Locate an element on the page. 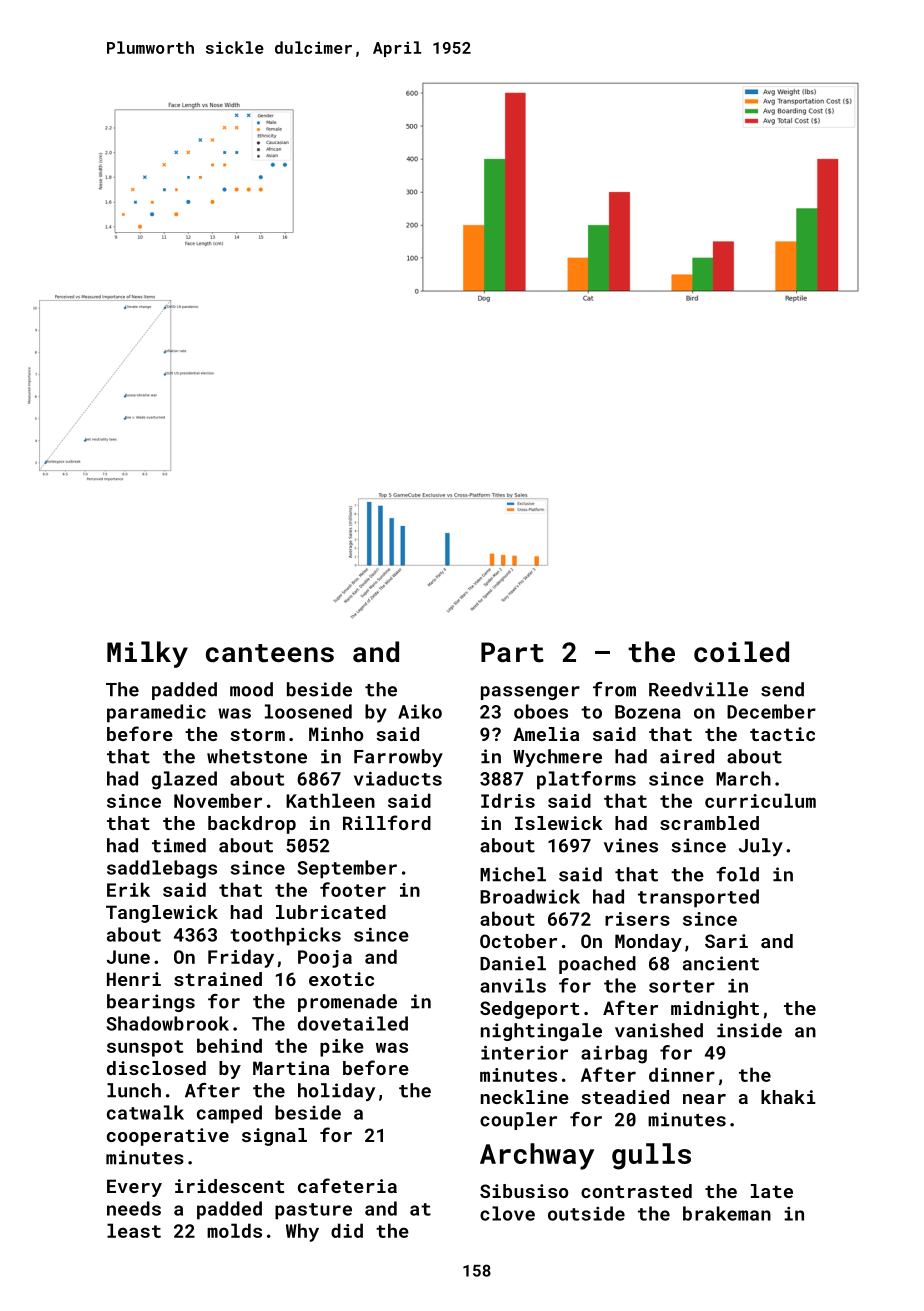 This image has width=924, height=1311. from is located at coordinates (614, 689).
